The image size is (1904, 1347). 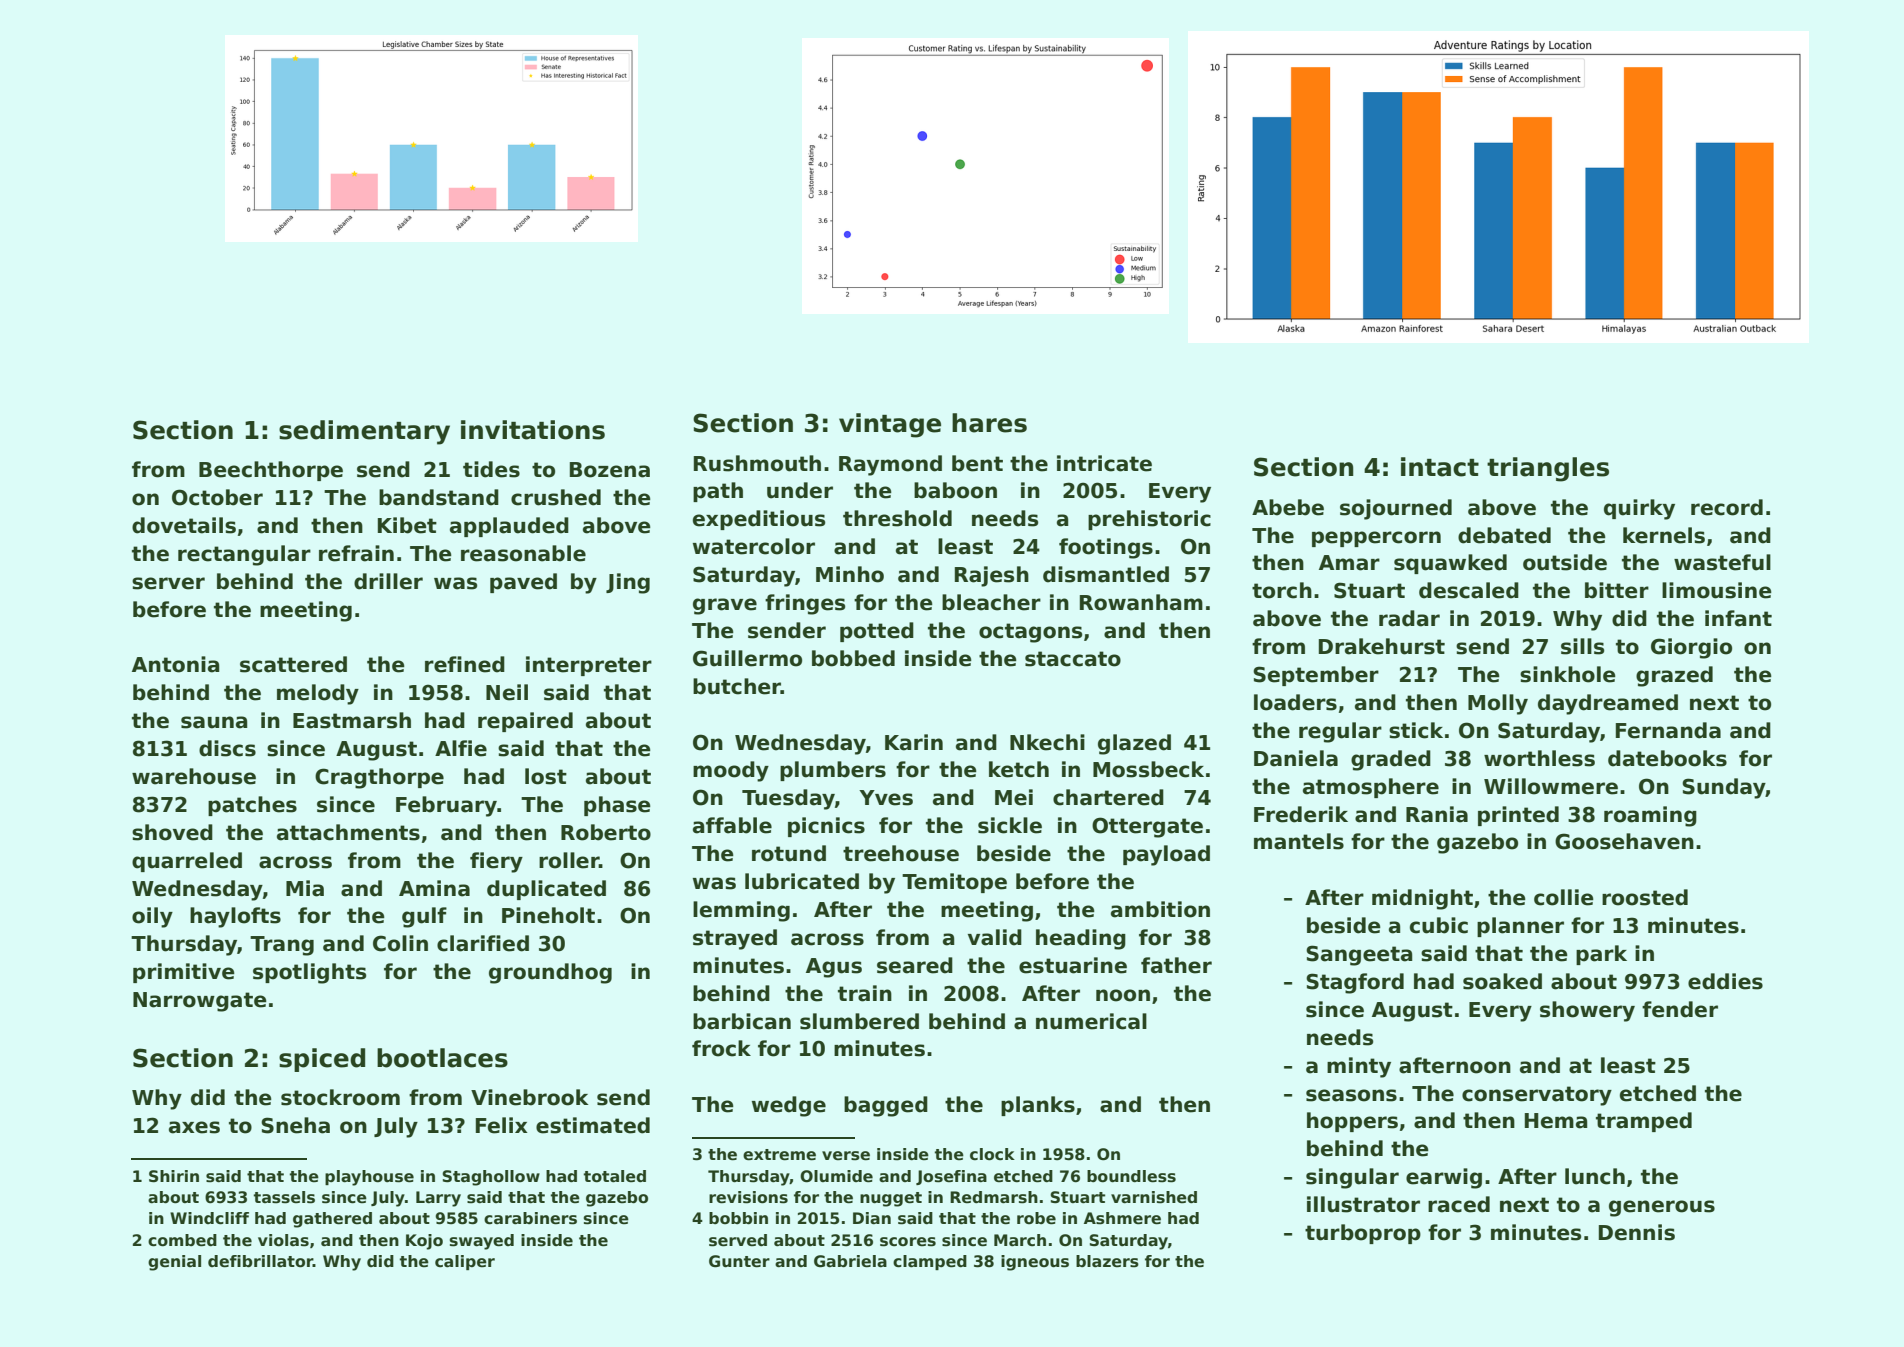 I want to click on Stagford, so click(x=1355, y=983).
